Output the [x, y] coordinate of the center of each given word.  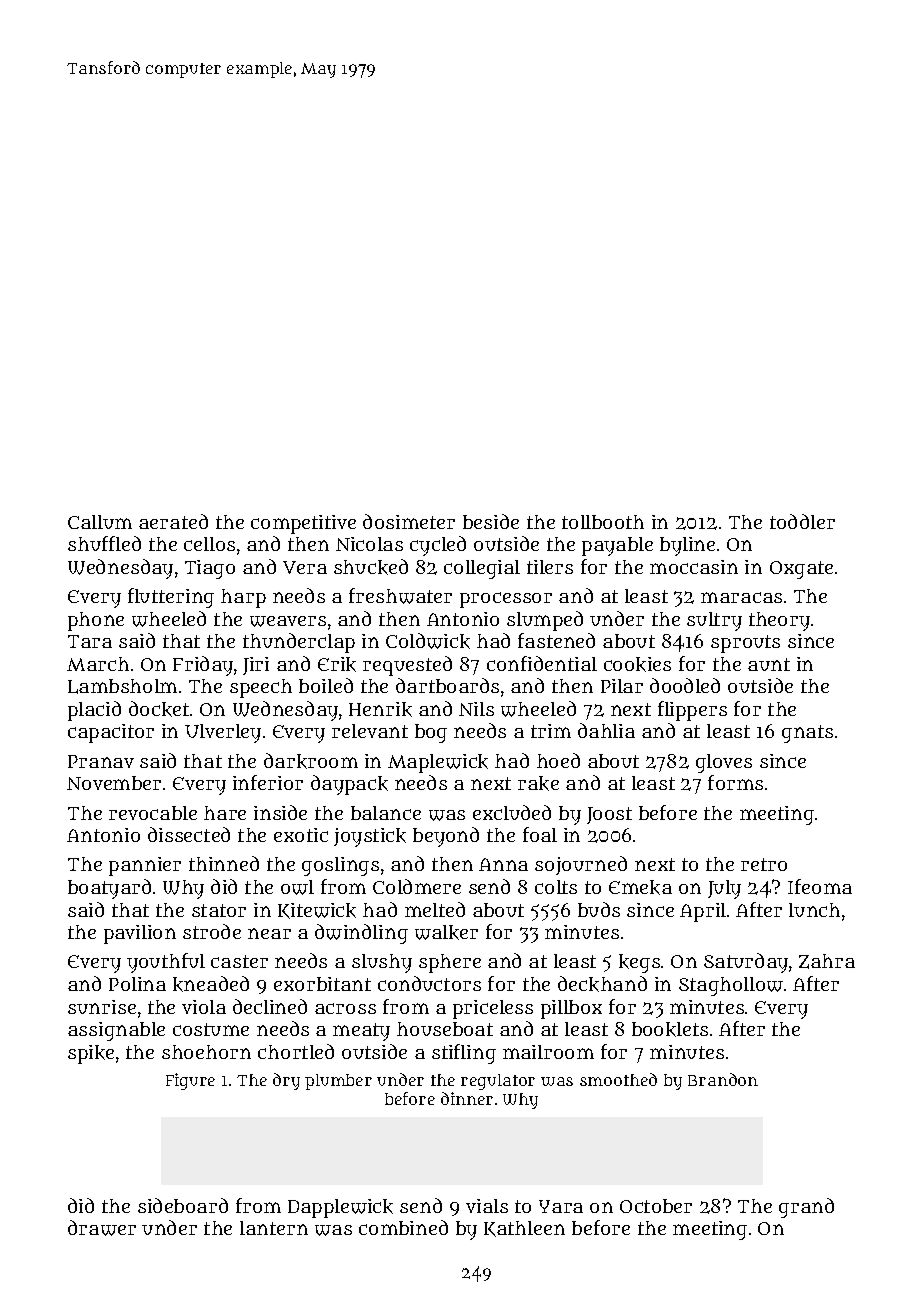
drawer [102, 1228]
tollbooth [603, 522]
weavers [288, 621]
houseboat [445, 1029]
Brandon [723, 1079]
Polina [137, 984]
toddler [802, 521]
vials [487, 1206]
